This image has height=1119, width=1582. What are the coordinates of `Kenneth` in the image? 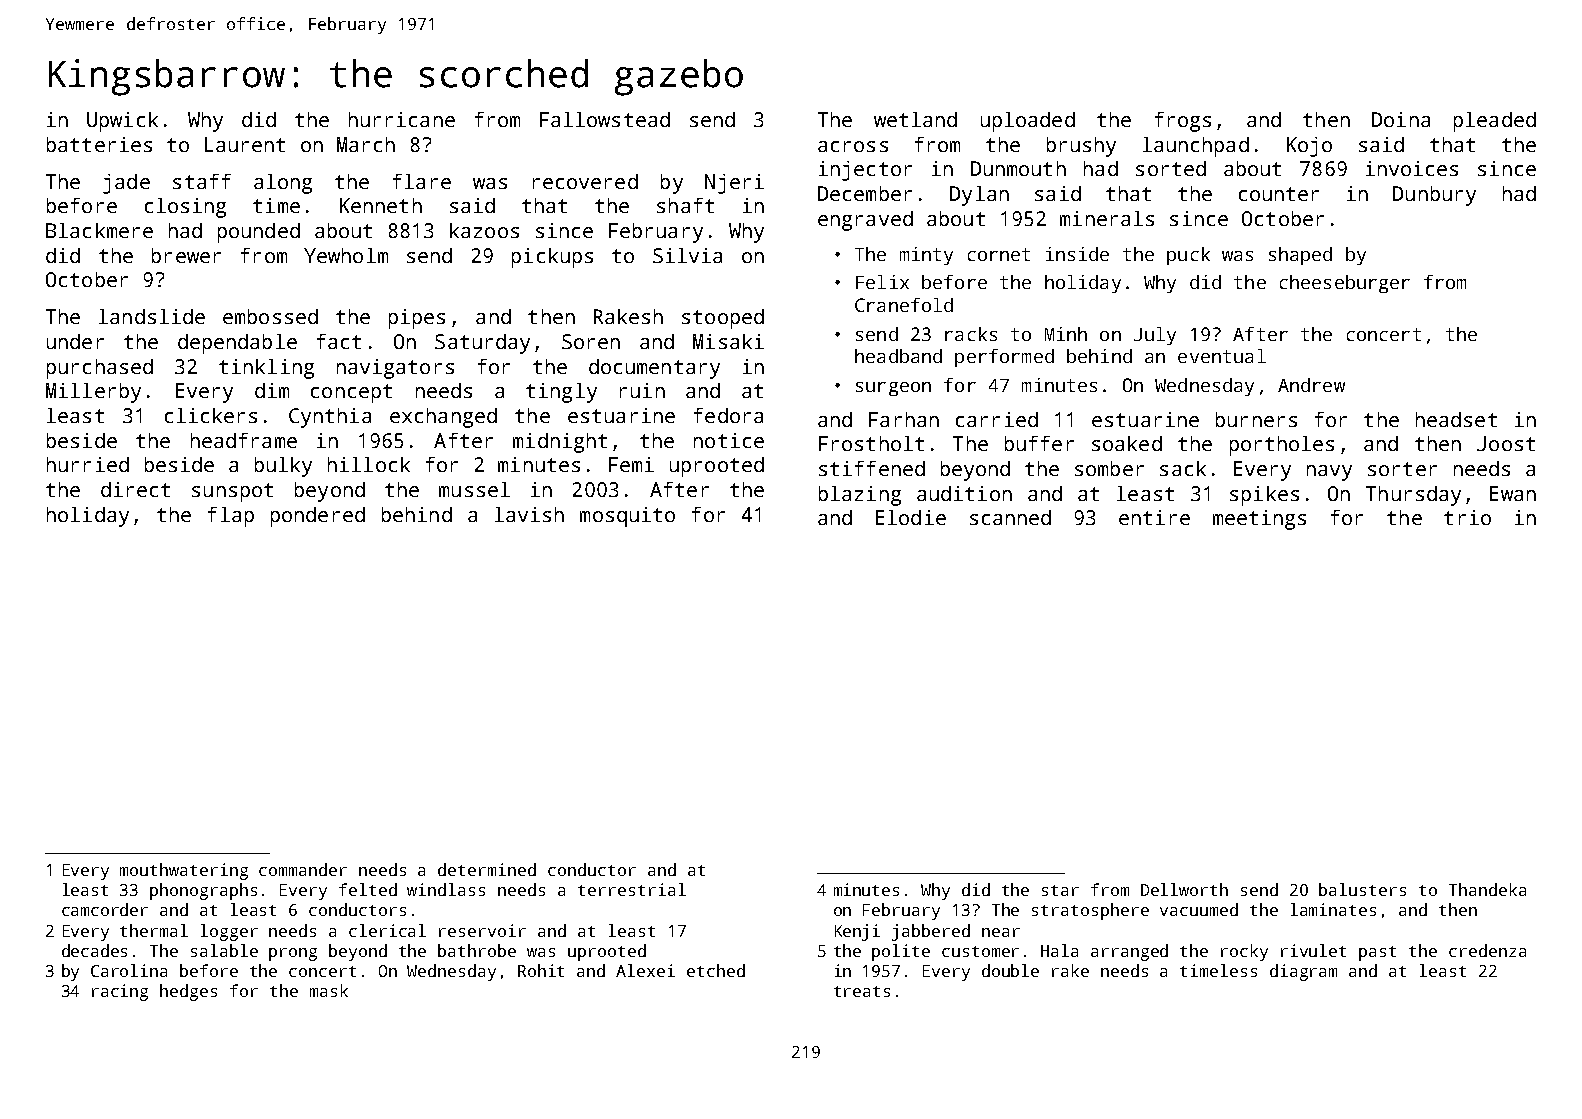 It's located at (381, 205).
